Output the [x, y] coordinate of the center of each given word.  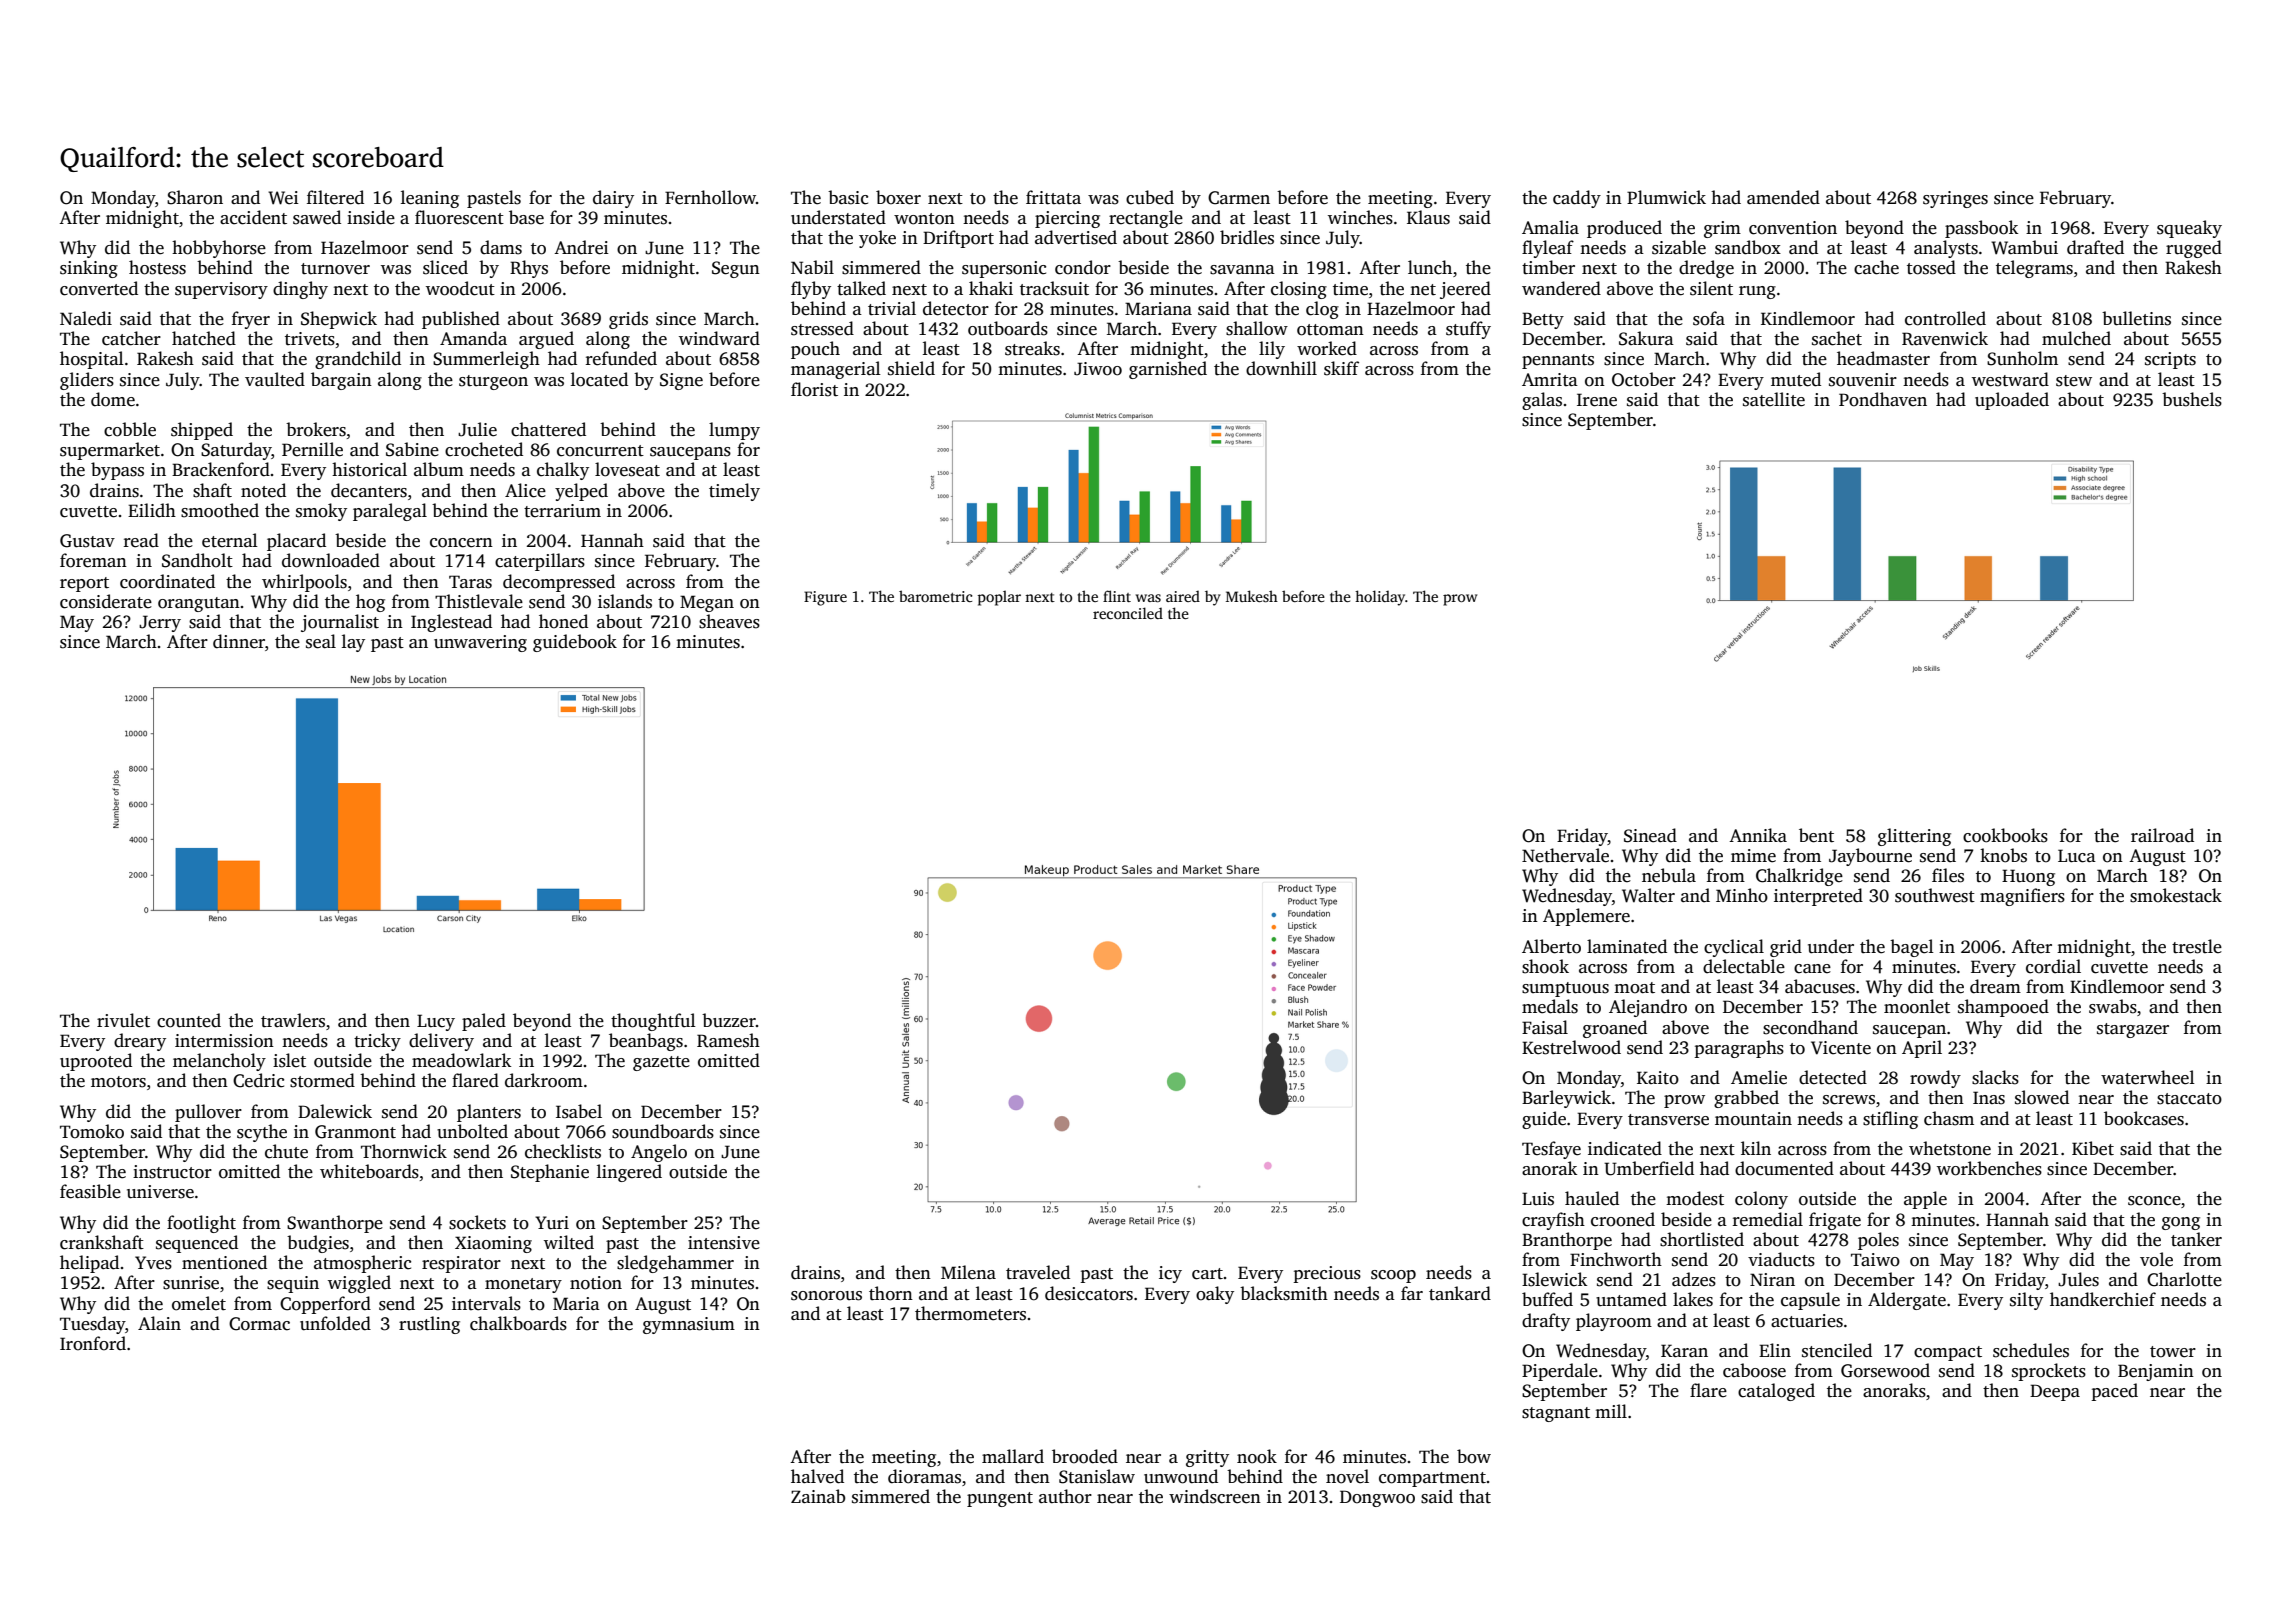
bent [1816, 835]
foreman [93, 560]
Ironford [93, 1343]
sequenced [197, 1244]
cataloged [1776, 1392]
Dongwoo [1377, 1498]
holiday [1380, 598]
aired [1183, 596]
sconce [2154, 1201]
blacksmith [1284, 1293]
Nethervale [1565, 855]
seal [321, 641]
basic [848, 197]
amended [1783, 197]
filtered [335, 197]
